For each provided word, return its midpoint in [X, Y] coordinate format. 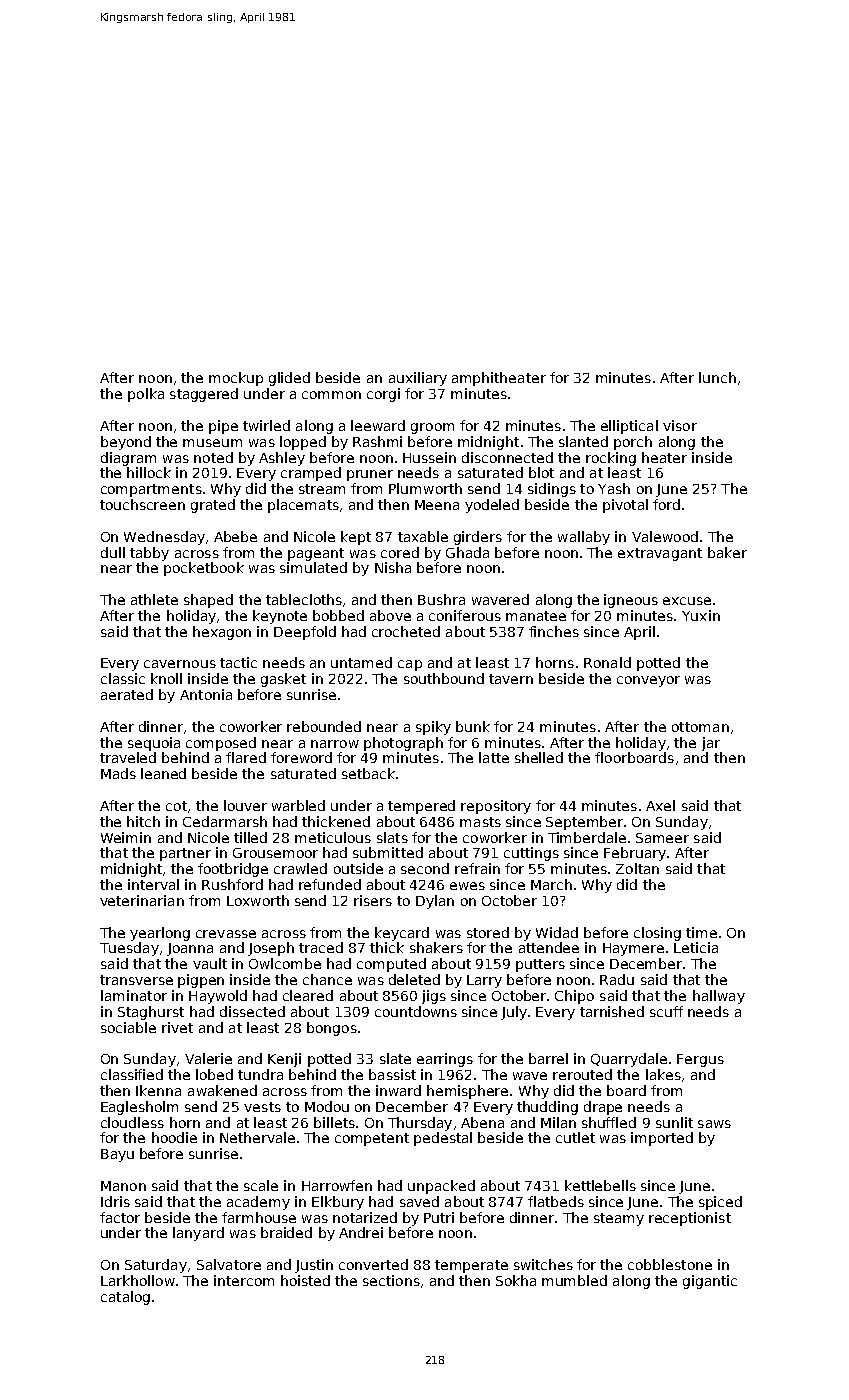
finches [554, 631]
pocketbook [204, 569]
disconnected [507, 457]
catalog [125, 1298]
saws [714, 1124]
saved [419, 1201]
